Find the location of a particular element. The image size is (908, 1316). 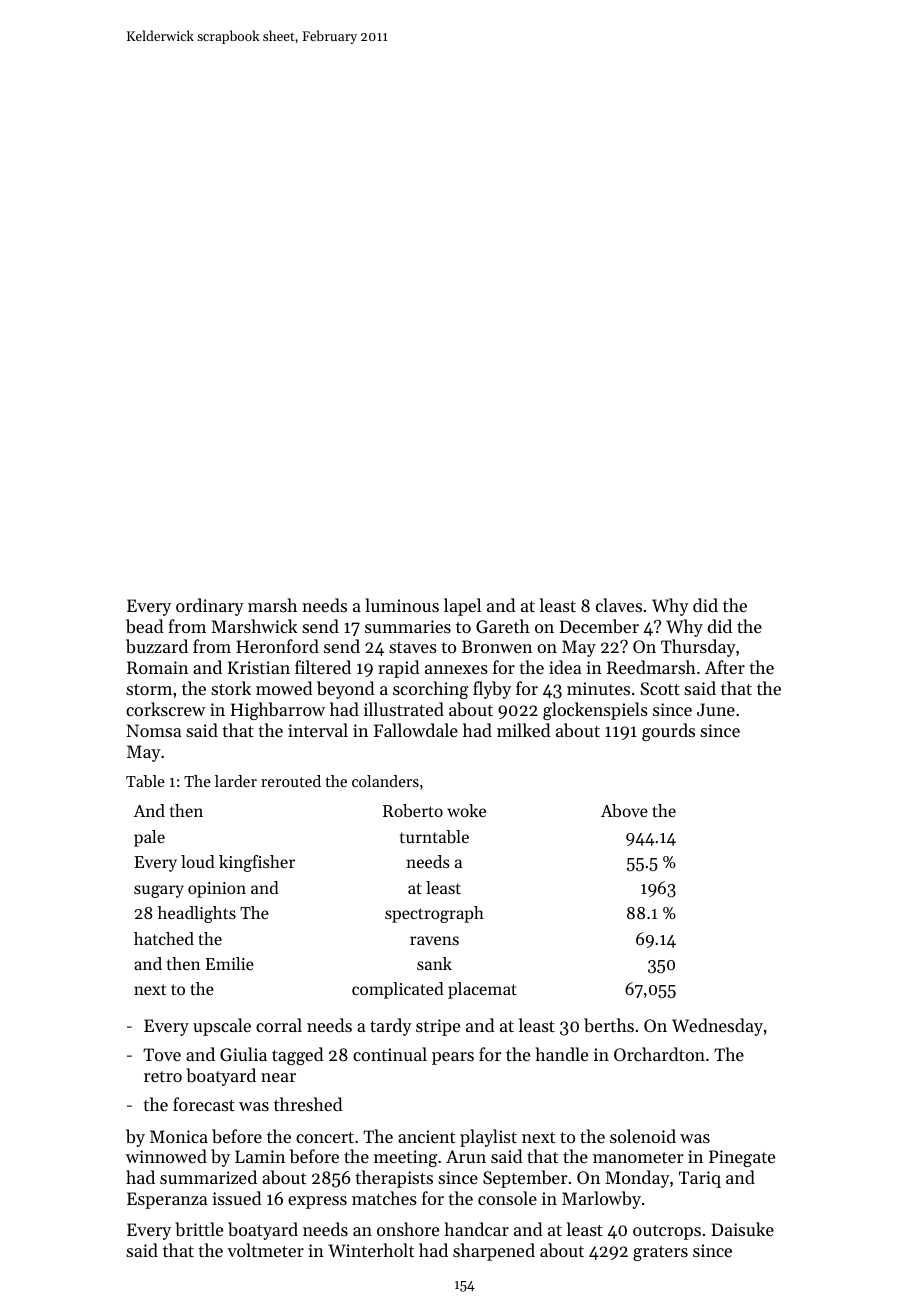

Heronford is located at coordinates (277, 646).
